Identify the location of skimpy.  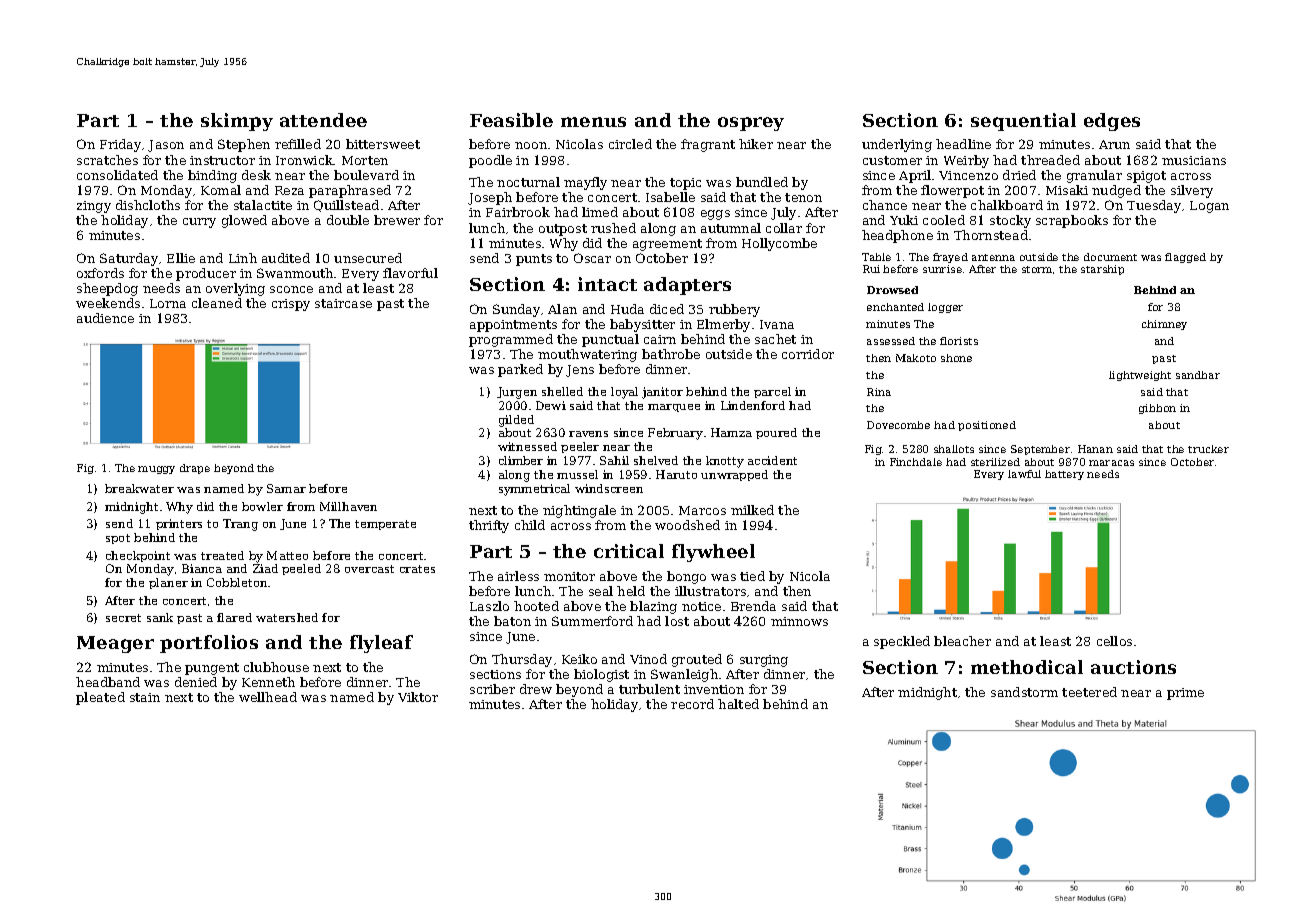
(237, 122).
